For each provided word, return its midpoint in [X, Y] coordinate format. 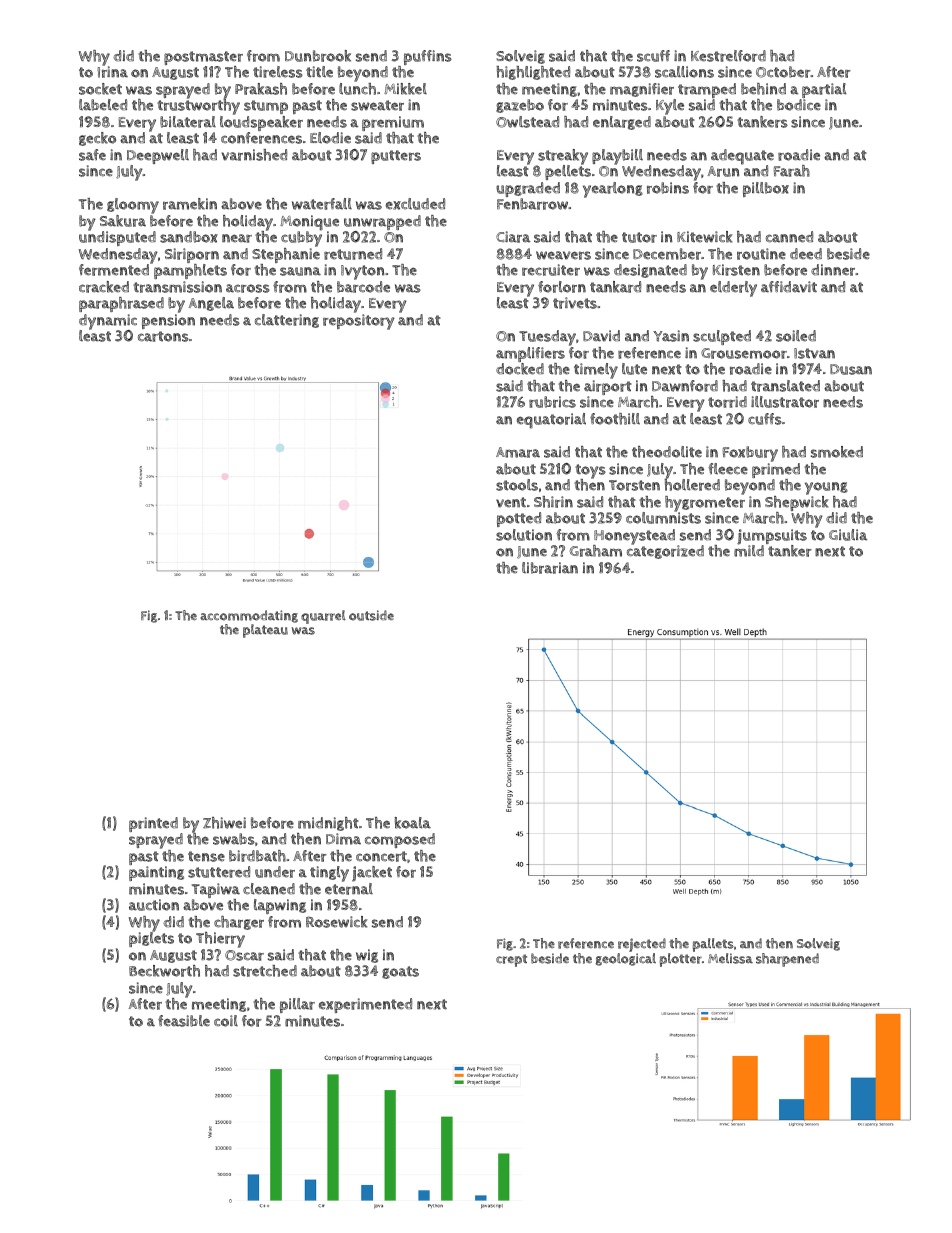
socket [100, 89]
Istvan [814, 353]
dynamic [108, 322]
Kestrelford [728, 56]
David [601, 336]
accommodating [249, 616]
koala [413, 823]
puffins [428, 57]
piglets [151, 939]
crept [511, 960]
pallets [713, 945]
